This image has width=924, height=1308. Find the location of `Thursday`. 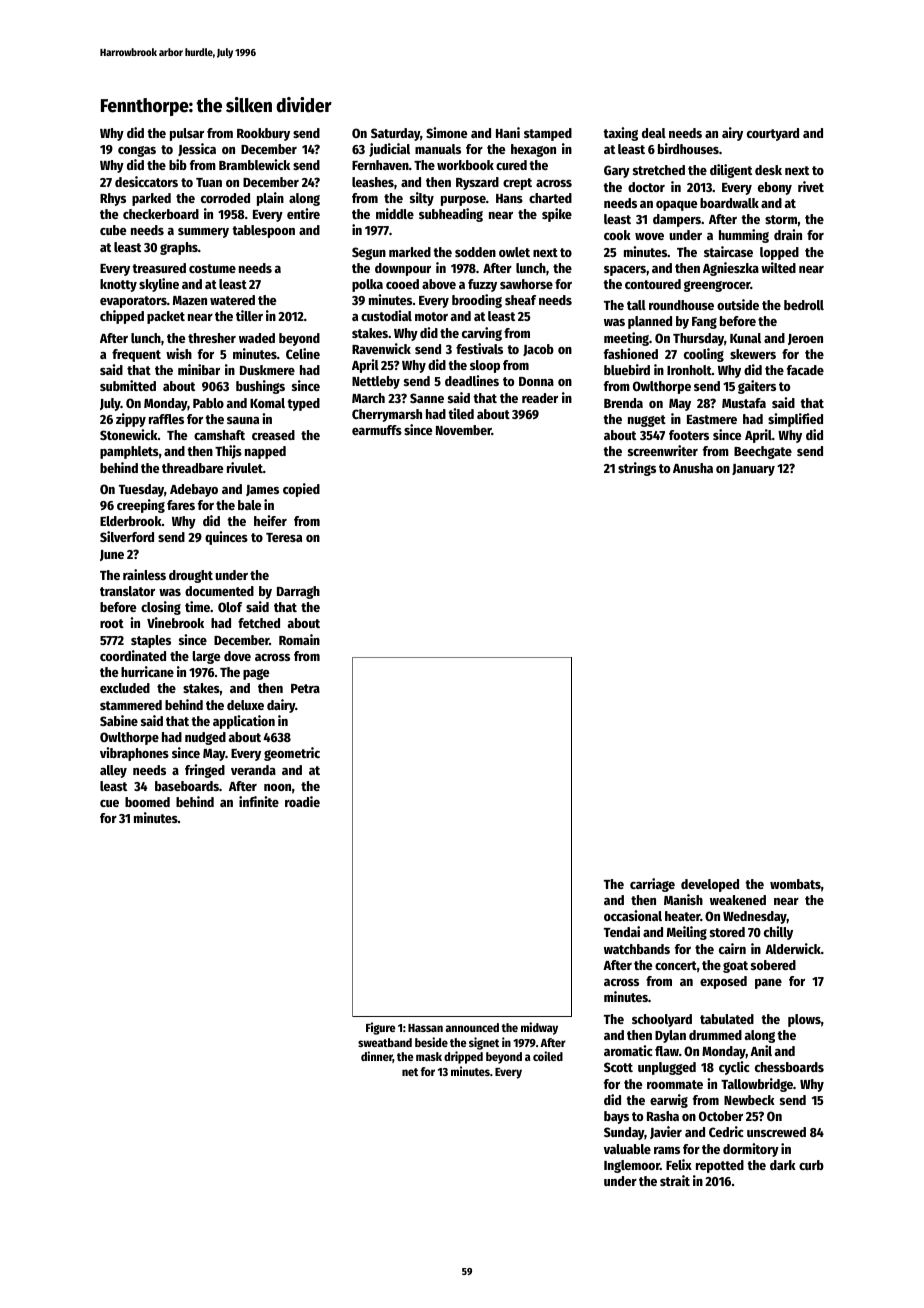

Thursday is located at coordinates (698, 339).
